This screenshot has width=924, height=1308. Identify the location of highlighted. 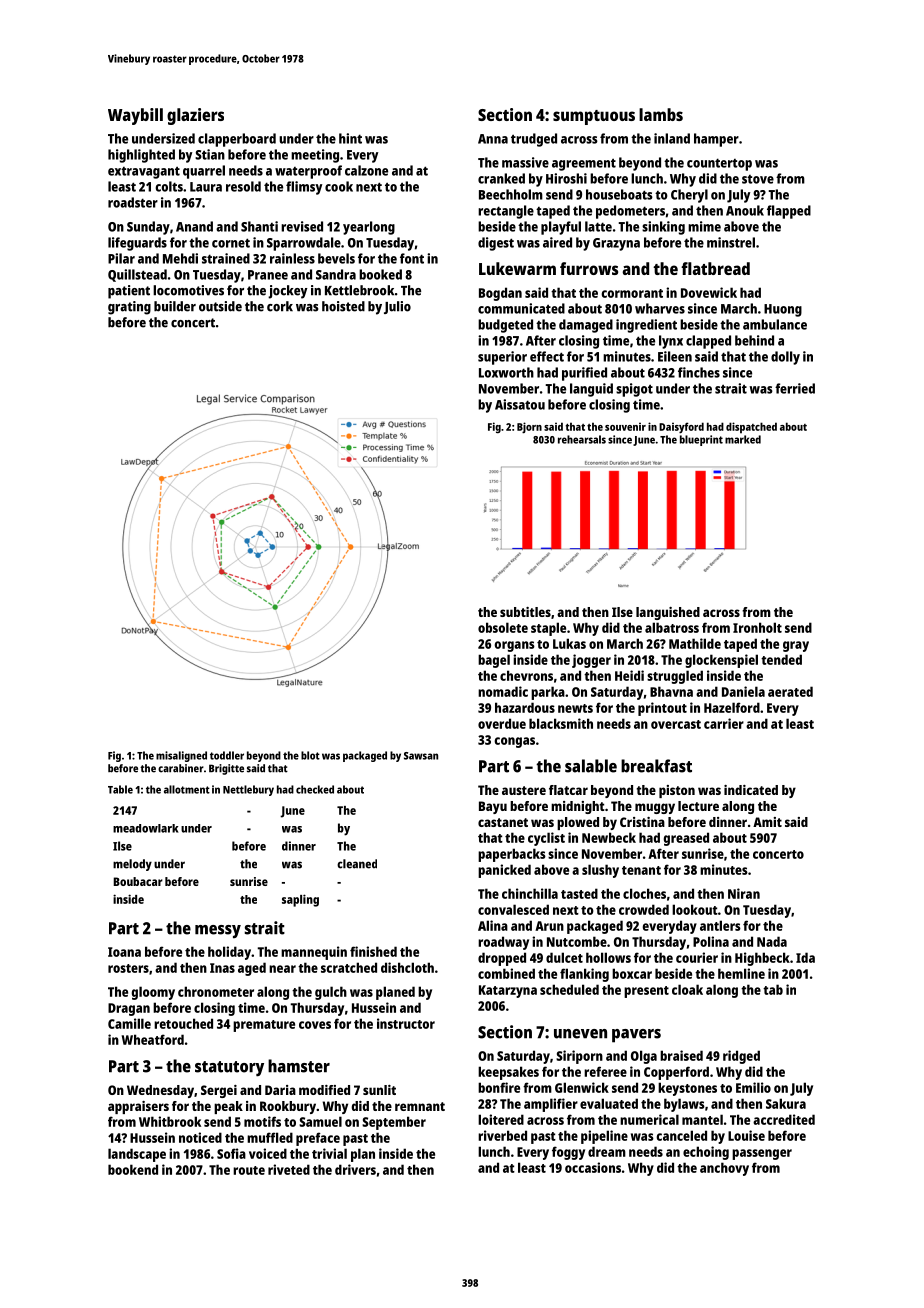
(141, 156).
